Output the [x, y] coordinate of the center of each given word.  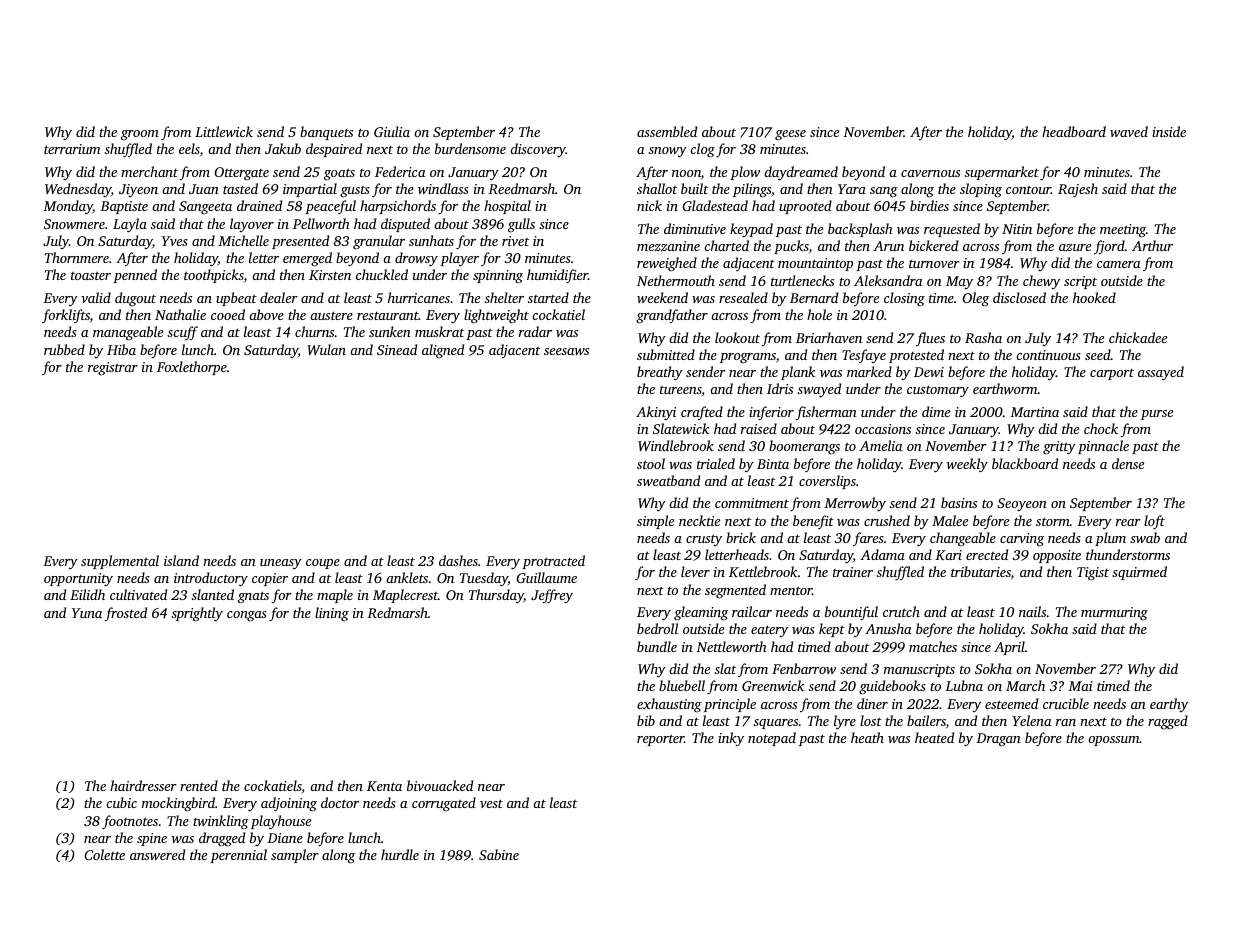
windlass [443, 188]
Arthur [1152, 245]
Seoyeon [1022, 504]
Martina [1034, 412]
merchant [149, 171]
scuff [183, 333]
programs [748, 358]
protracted [553, 562]
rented [199, 785]
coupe [323, 564]
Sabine [499, 854]
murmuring [1114, 613]
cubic [121, 802]
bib [646, 720]
